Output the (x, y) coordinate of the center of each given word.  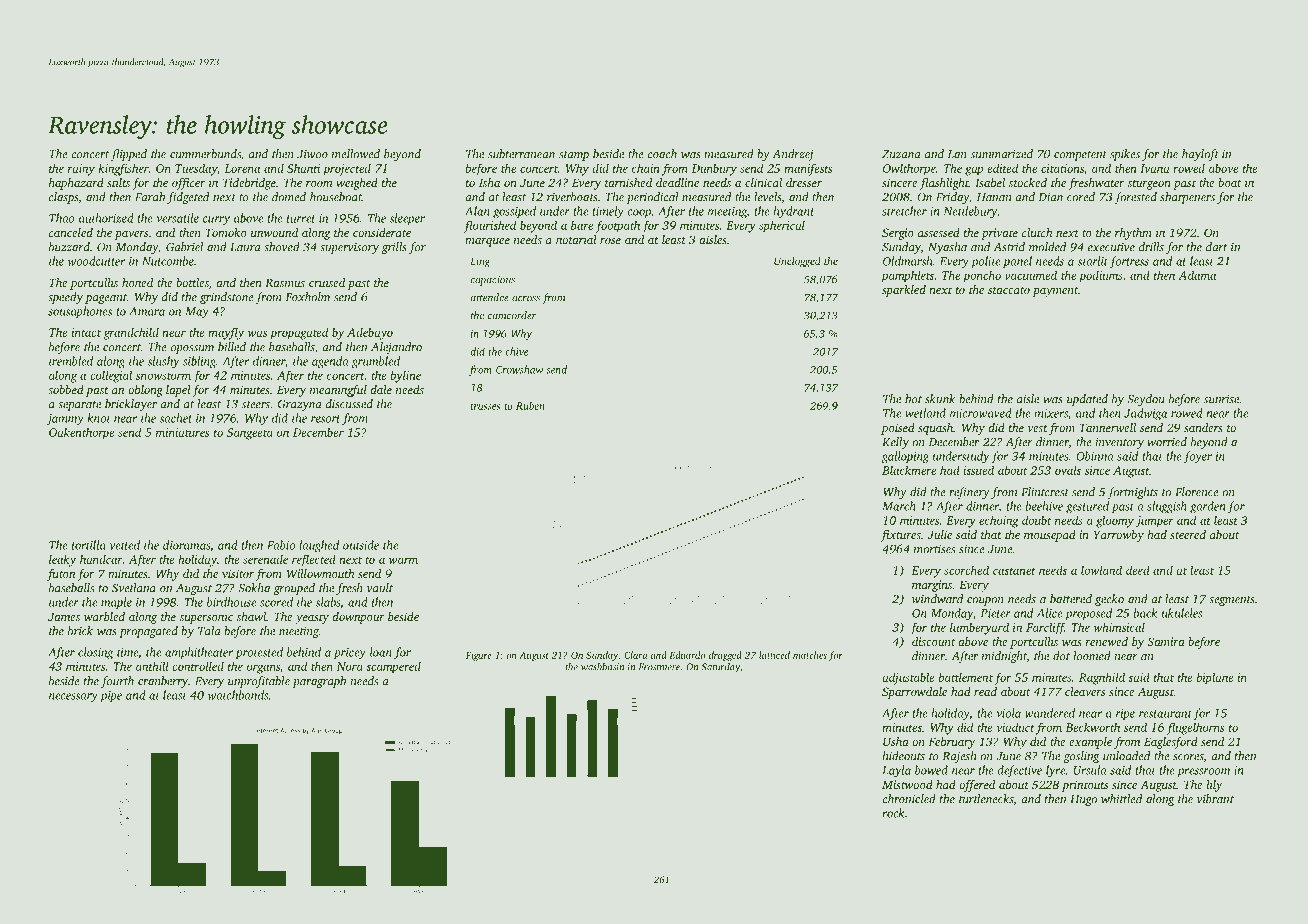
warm (403, 560)
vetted (125, 545)
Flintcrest (1045, 492)
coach (662, 154)
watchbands (238, 695)
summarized (1002, 154)
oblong (145, 391)
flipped (128, 155)
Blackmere (909, 470)
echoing (999, 521)
